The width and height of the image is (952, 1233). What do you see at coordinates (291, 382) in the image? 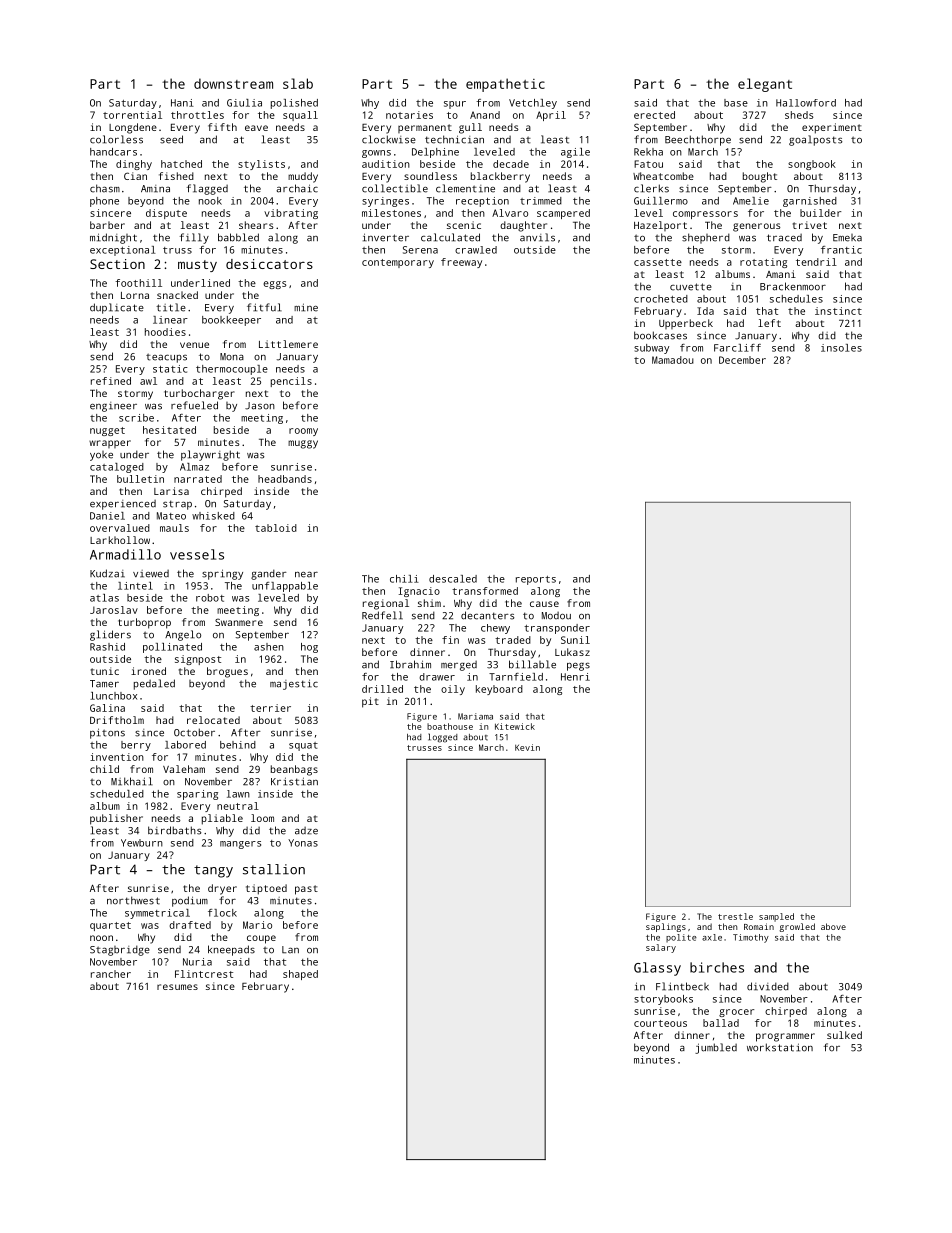
I see `pencils` at bounding box center [291, 382].
